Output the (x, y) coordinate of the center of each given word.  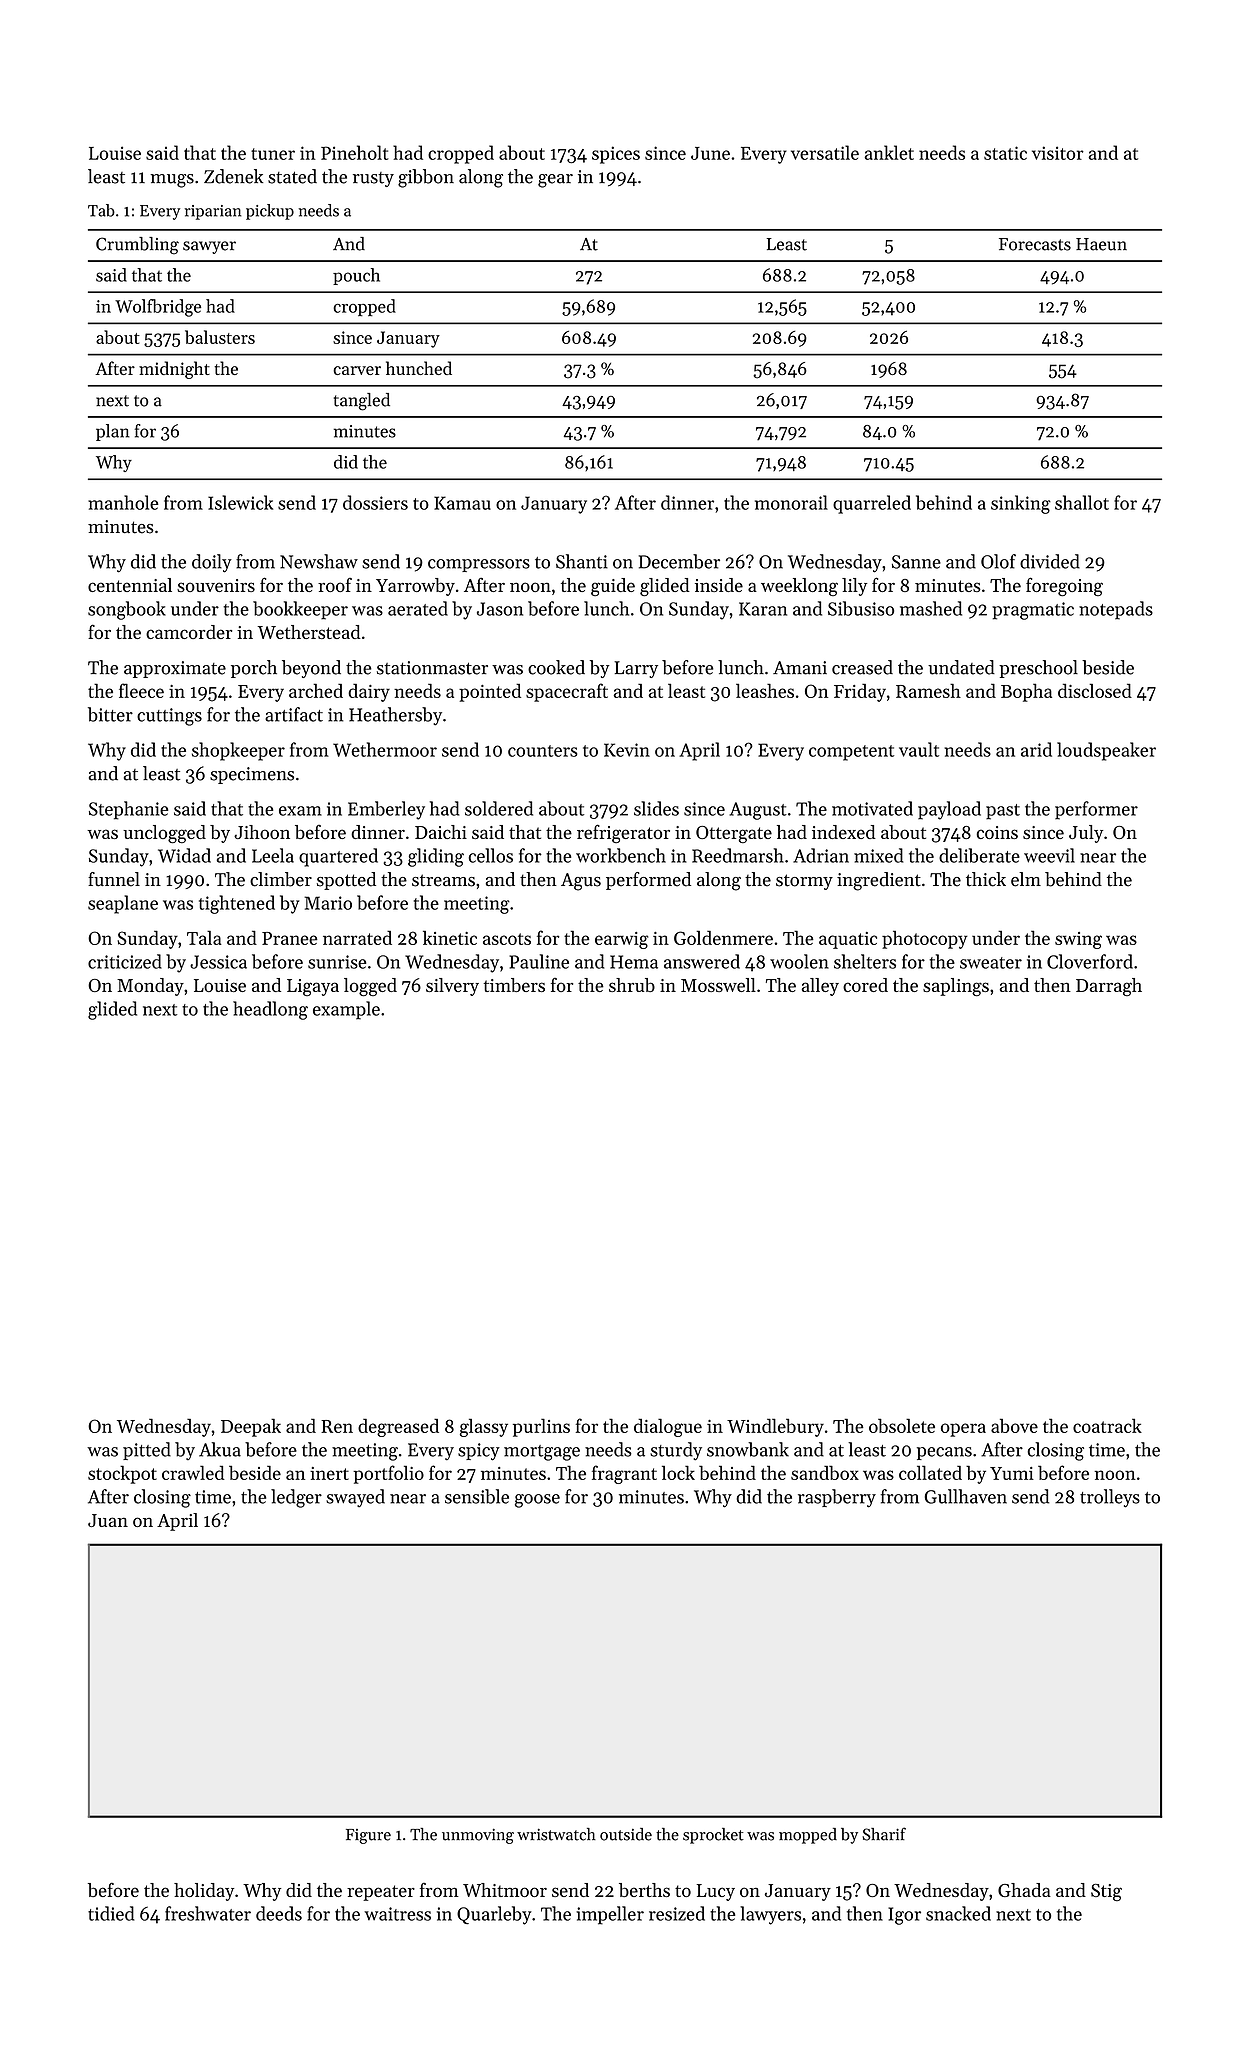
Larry (636, 669)
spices (616, 155)
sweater (991, 963)
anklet (889, 152)
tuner (273, 154)
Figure (368, 1836)
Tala (204, 937)
